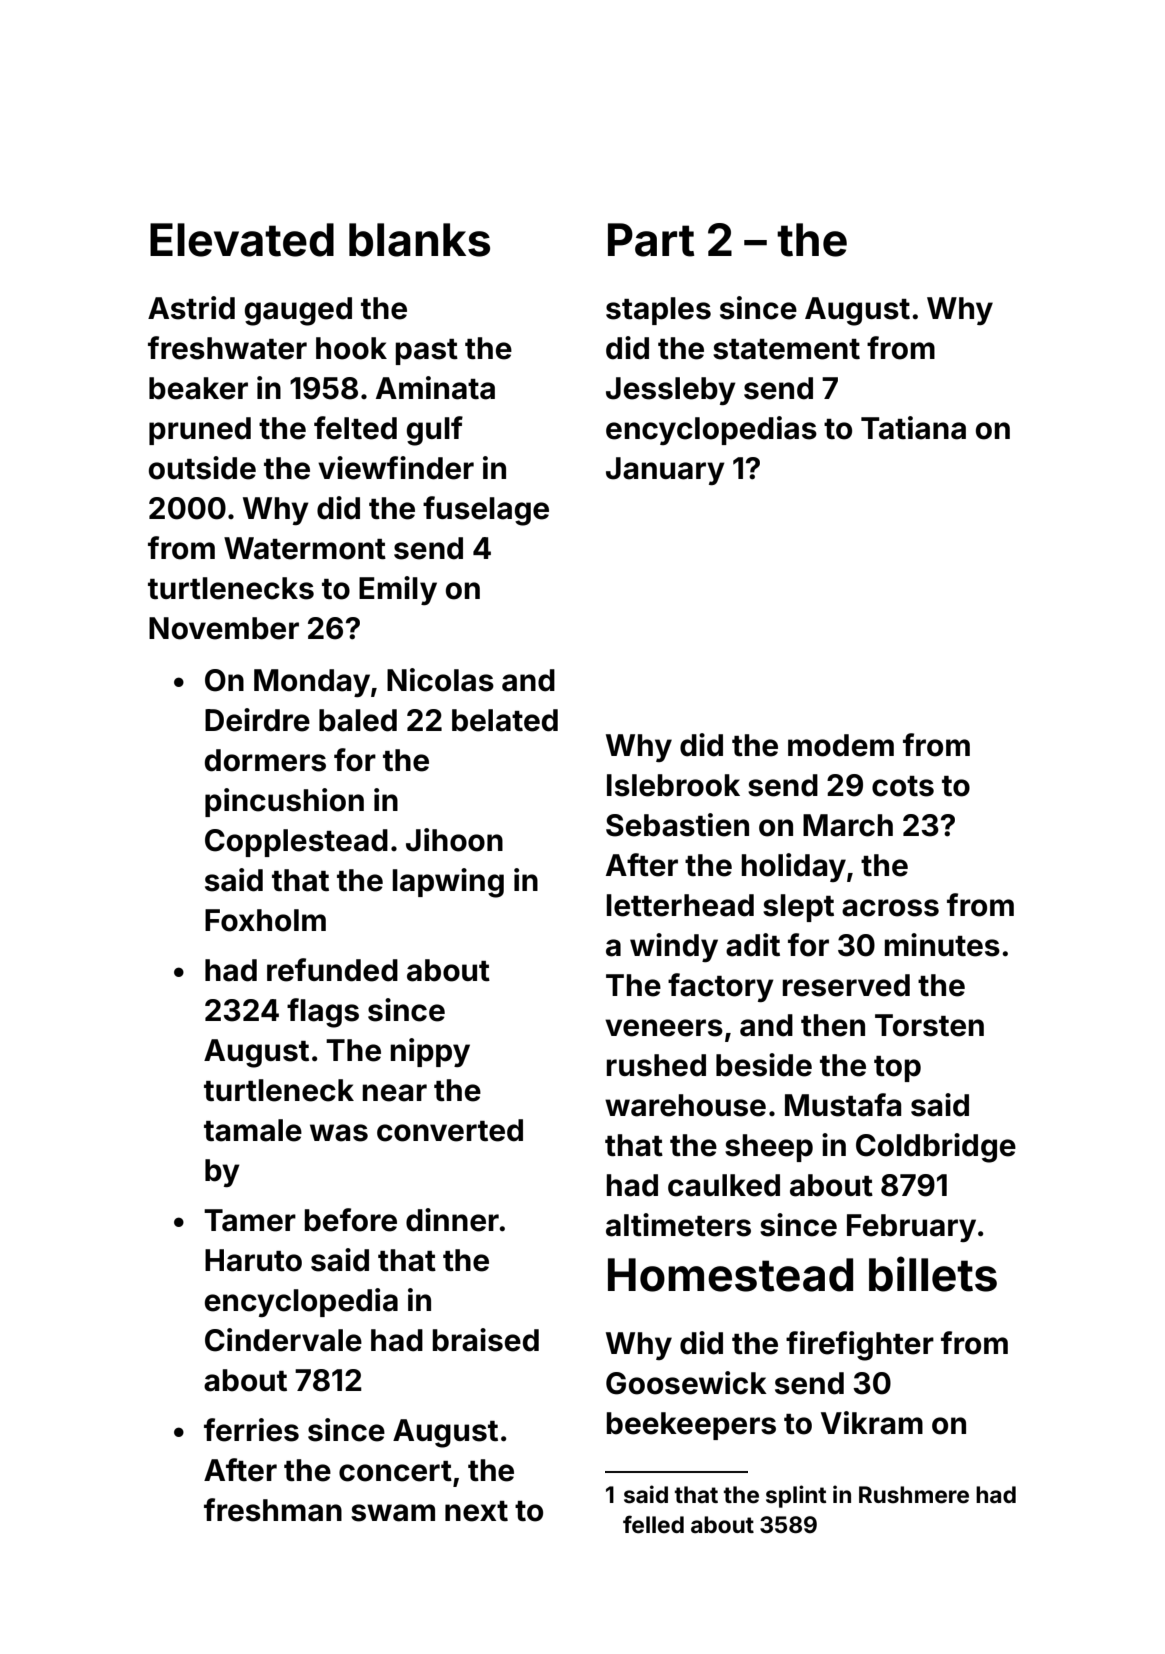 This screenshot has height=1654, width=1165. Describe the element at coordinates (656, 1065) in the screenshot. I see `rushed` at that location.
